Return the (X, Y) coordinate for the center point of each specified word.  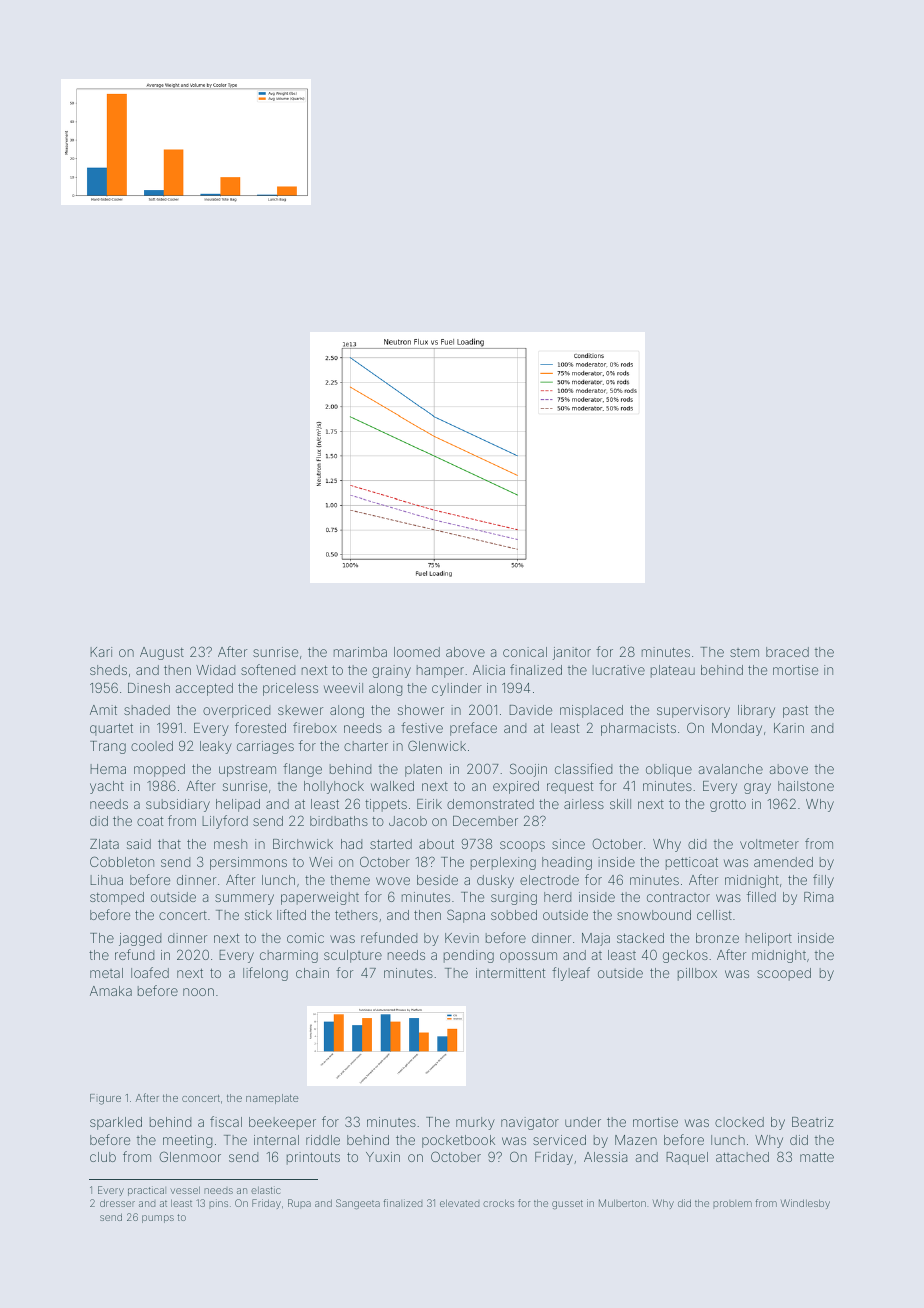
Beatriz (813, 1122)
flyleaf (571, 974)
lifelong (265, 974)
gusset (567, 1204)
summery (244, 899)
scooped (784, 974)
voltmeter (769, 844)
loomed (417, 652)
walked (392, 786)
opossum (528, 957)
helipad (238, 805)
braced (787, 652)
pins (218, 1204)
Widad (216, 670)
